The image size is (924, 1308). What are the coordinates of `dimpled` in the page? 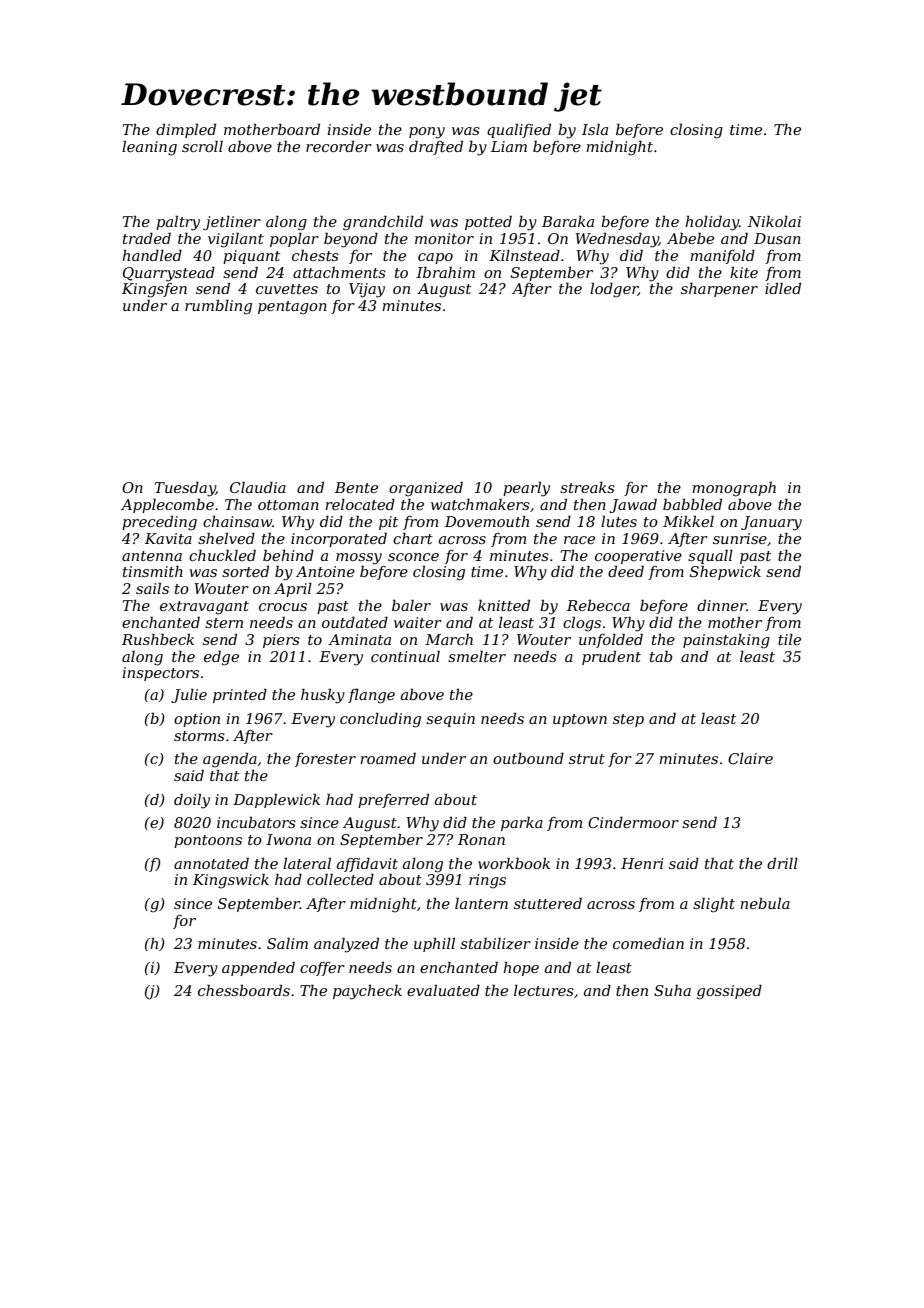 It's located at (186, 131).
